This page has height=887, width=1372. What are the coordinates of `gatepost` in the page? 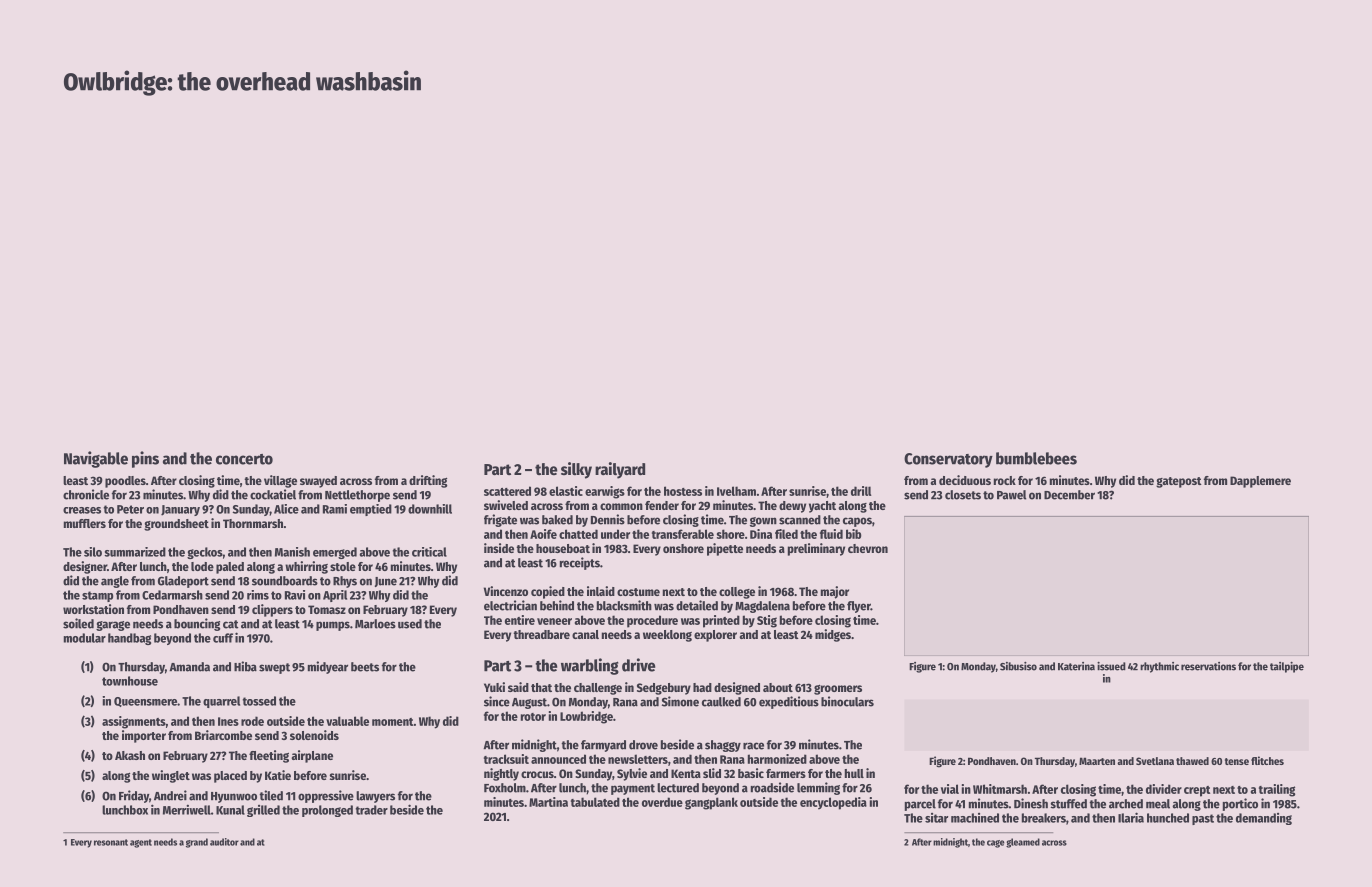 It's located at (1179, 482).
